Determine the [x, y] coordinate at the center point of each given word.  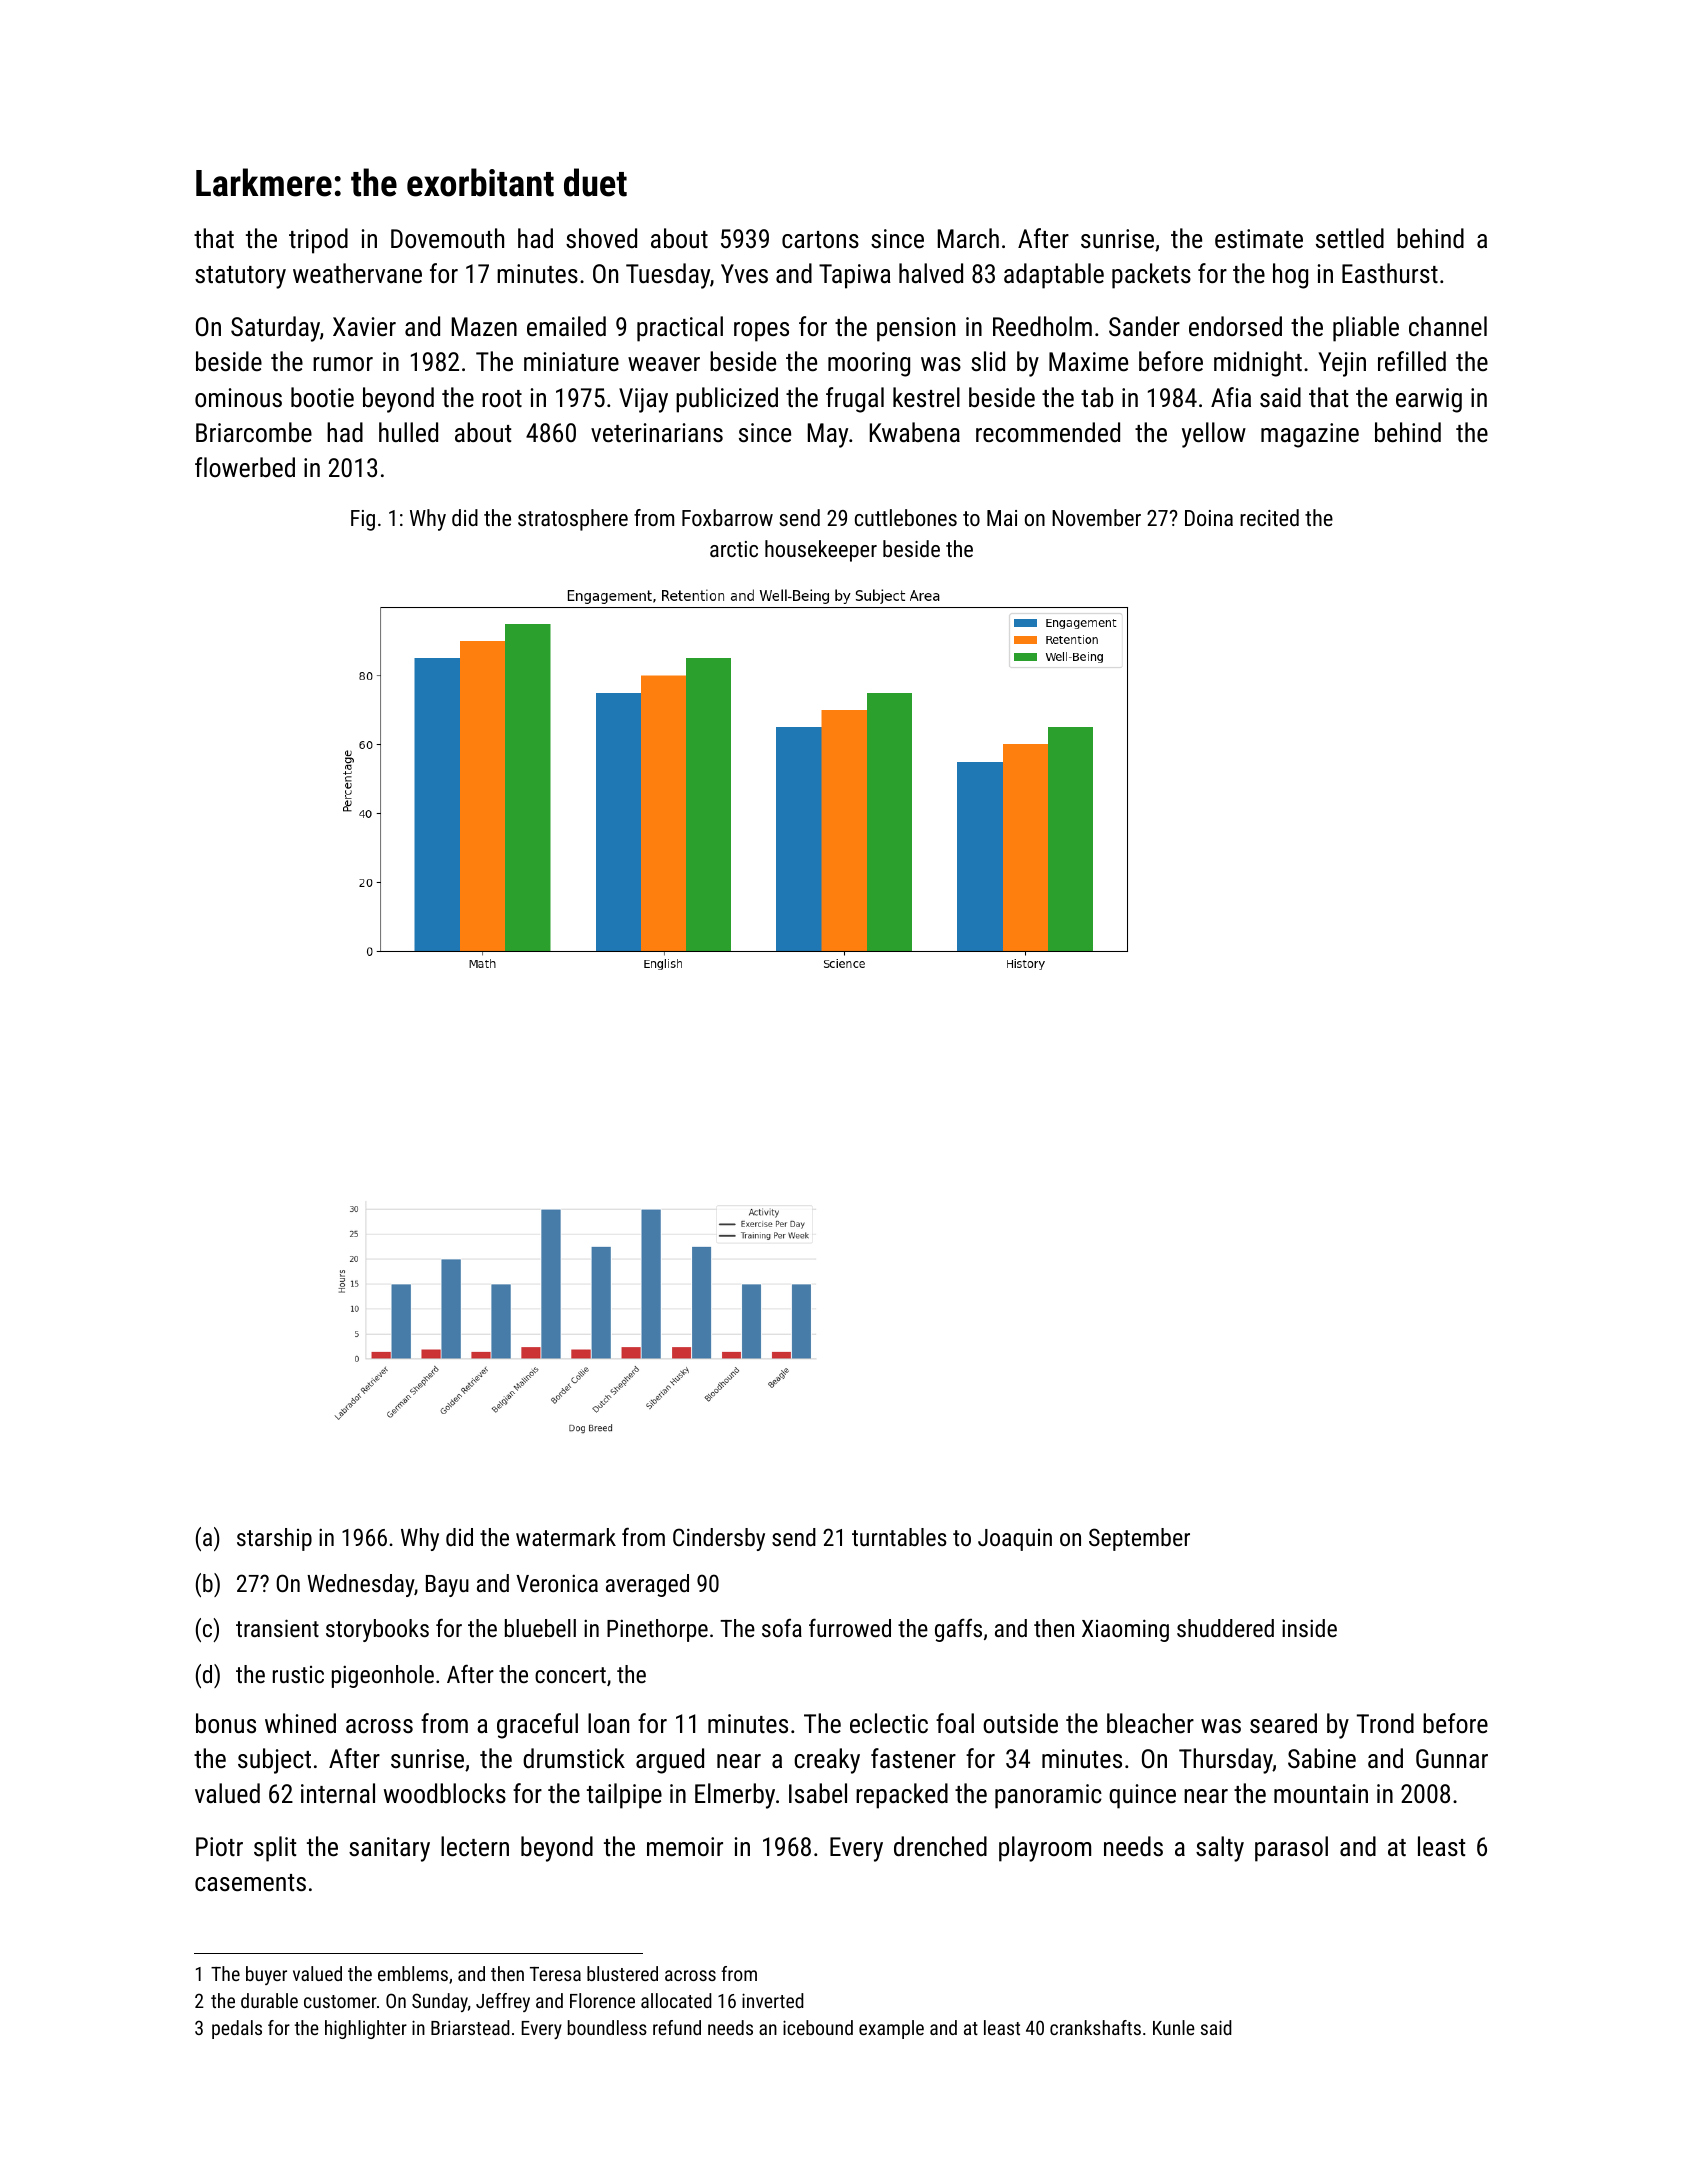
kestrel [926, 397]
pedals [237, 2029]
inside [1309, 1628]
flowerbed [245, 467]
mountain [1321, 1793]
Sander [1144, 326]
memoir [685, 1846]
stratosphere [573, 520]
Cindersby [719, 1539]
